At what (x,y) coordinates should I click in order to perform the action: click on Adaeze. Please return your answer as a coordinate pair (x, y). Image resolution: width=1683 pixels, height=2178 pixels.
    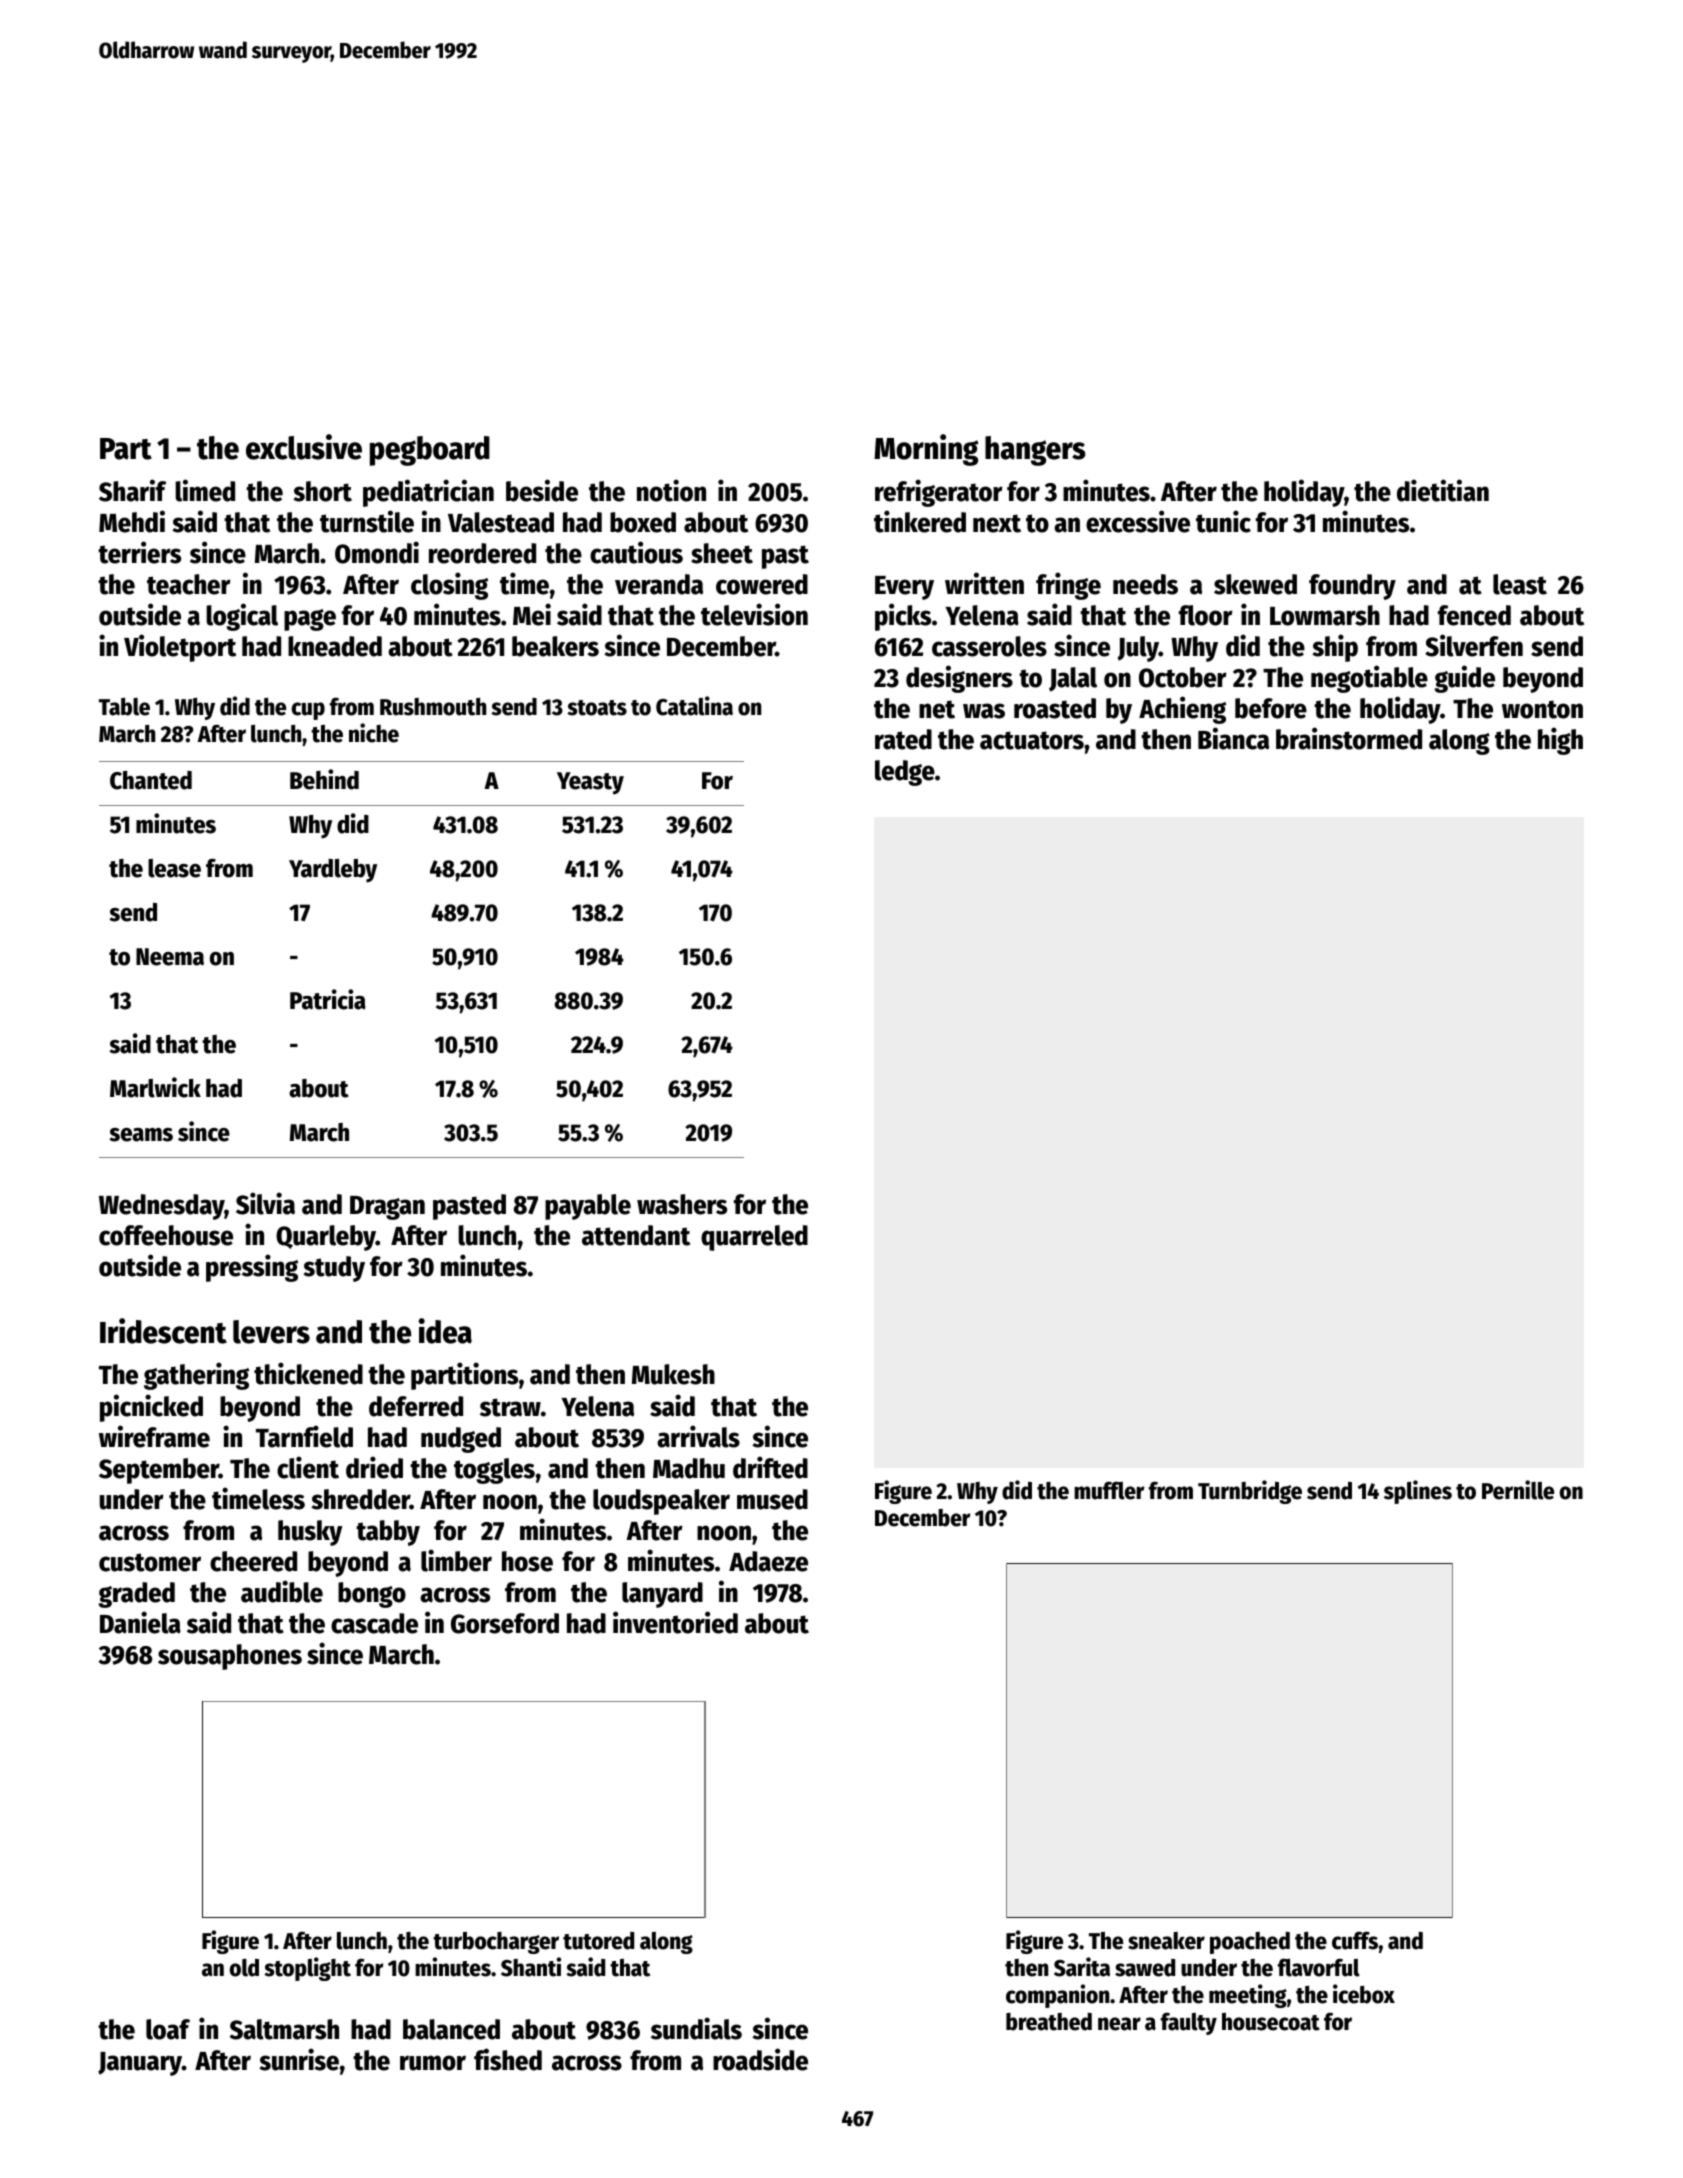
    Looking at the image, I should click on (768, 1561).
